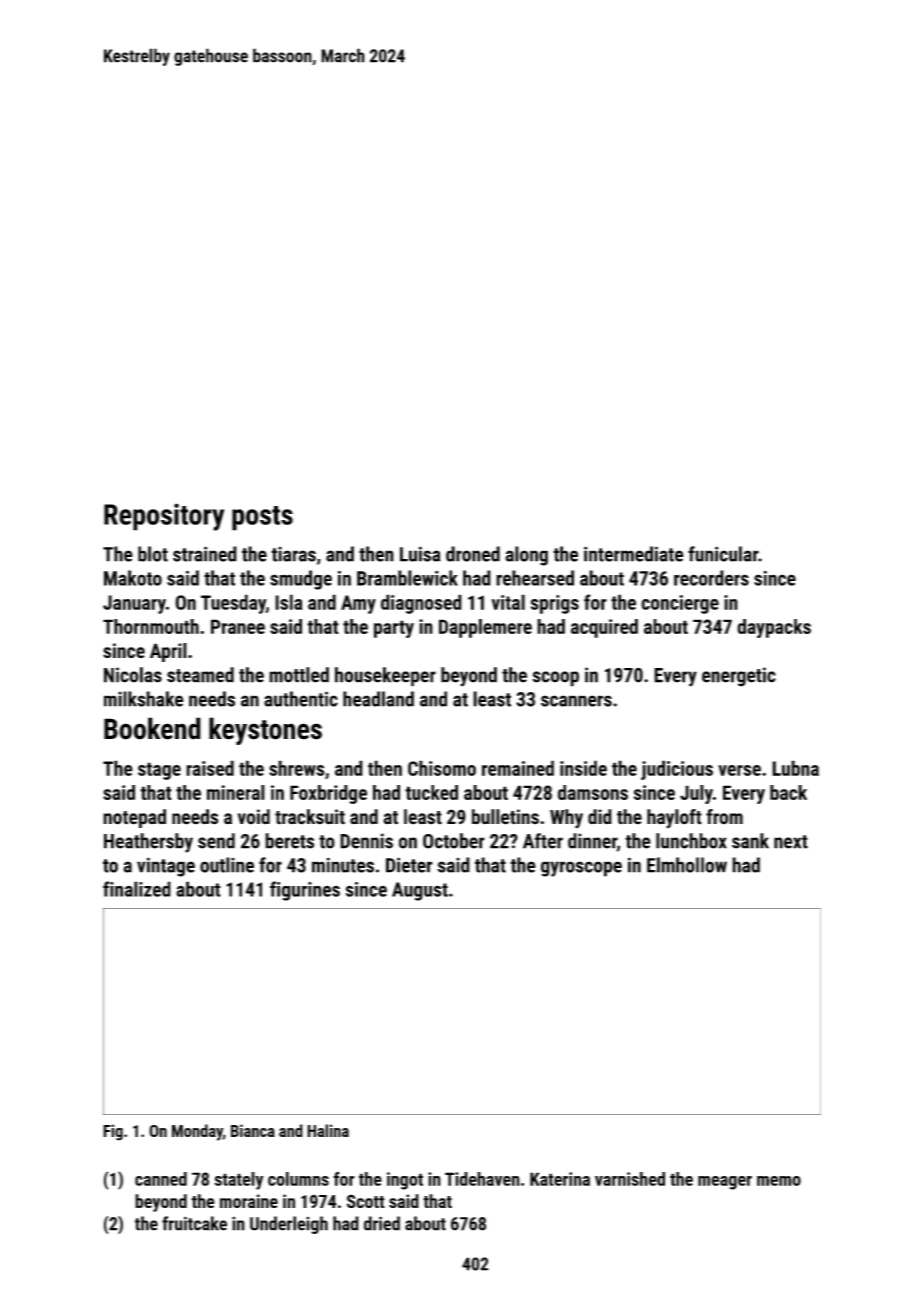 The height and width of the page is (1308, 924). I want to click on finalized, so click(137, 889).
